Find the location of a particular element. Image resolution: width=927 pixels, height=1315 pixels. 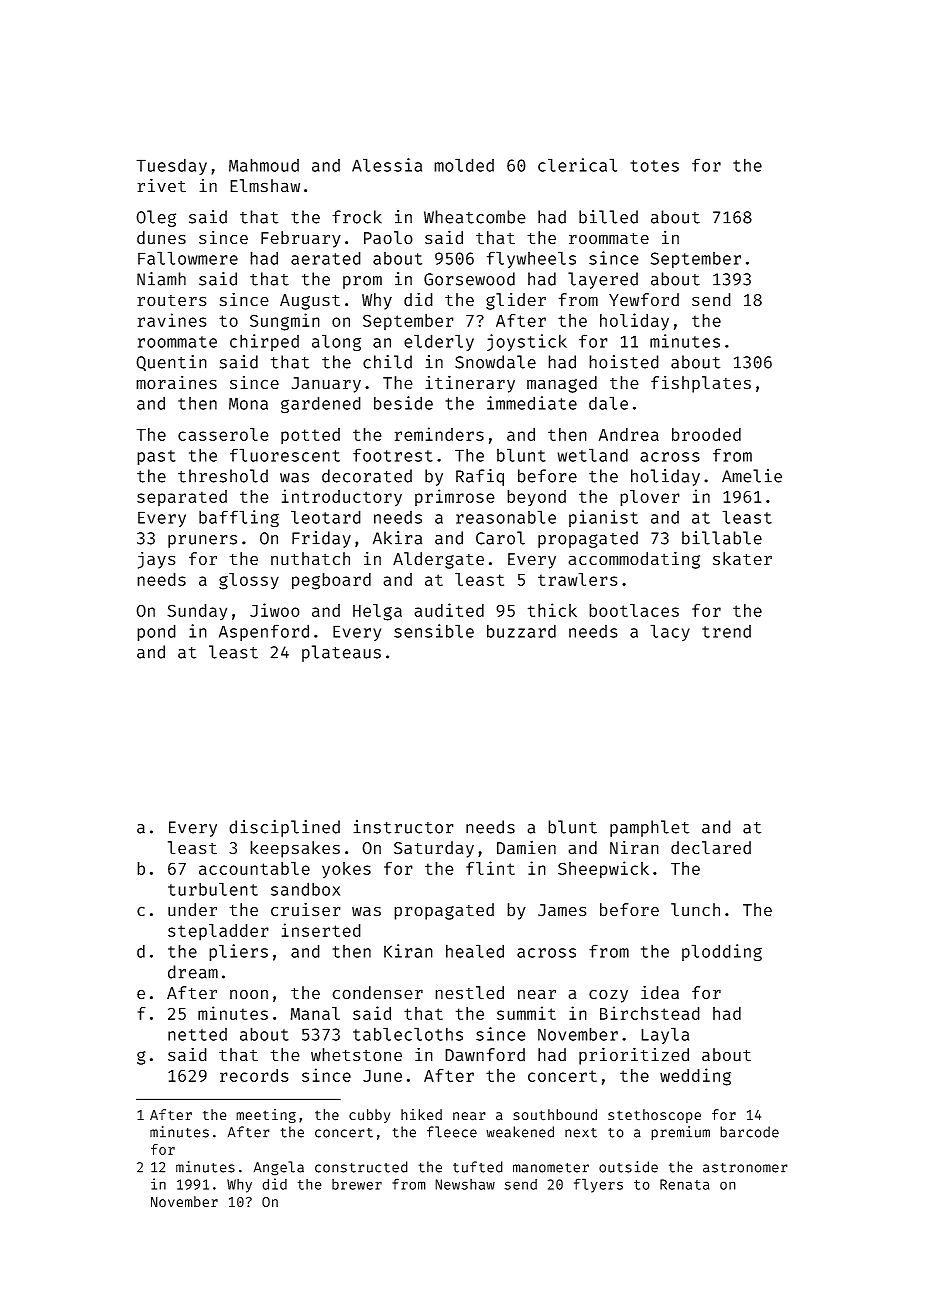

Wheatcombe is located at coordinates (475, 217).
